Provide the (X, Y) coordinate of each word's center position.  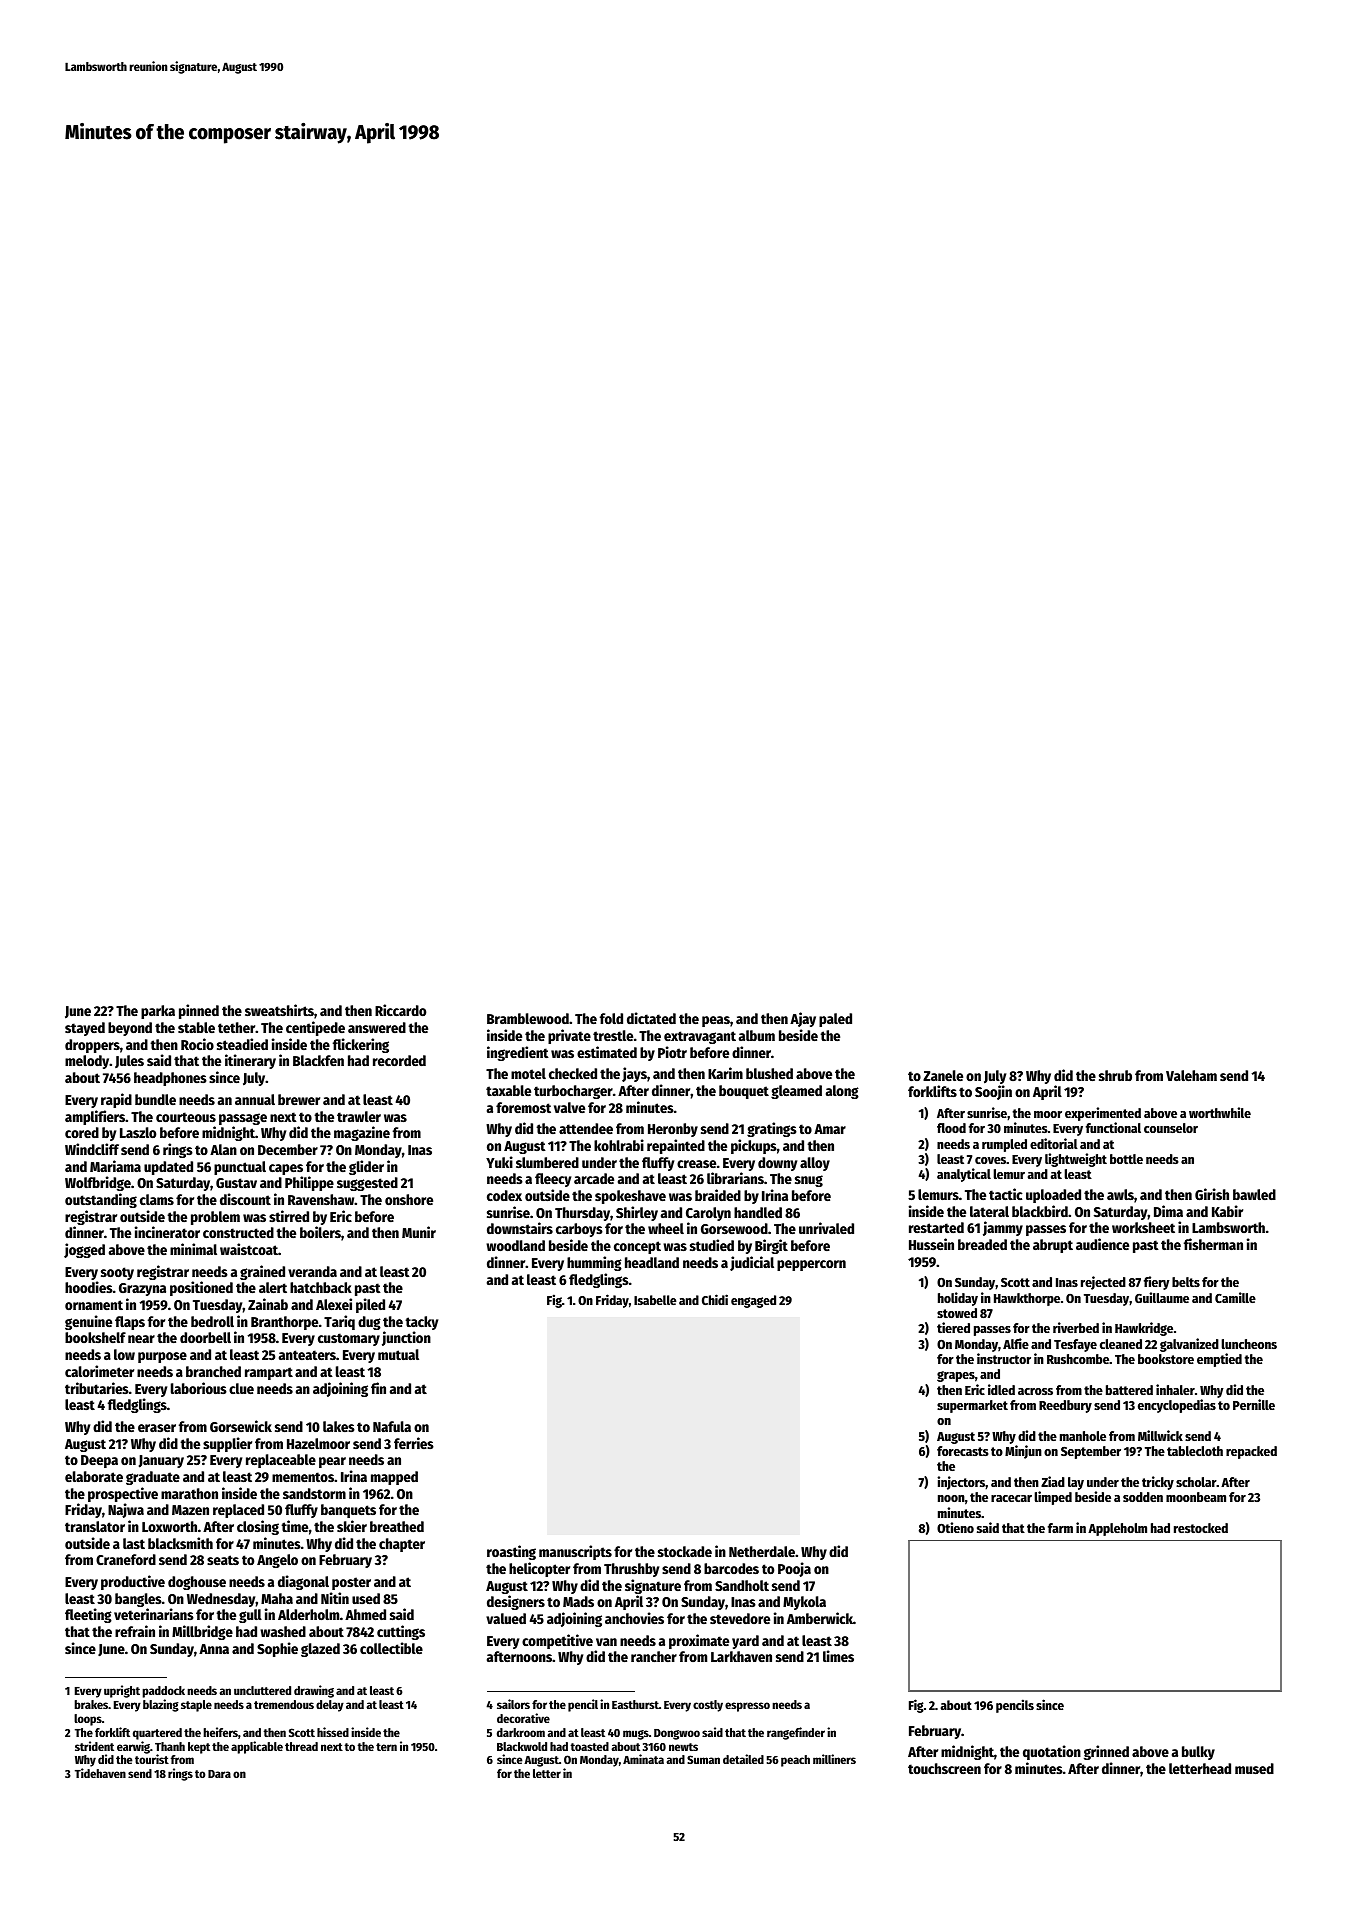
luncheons (1249, 1344)
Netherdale (762, 1551)
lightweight (1076, 1160)
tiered (953, 1327)
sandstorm (314, 1493)
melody (87, 1062)
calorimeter (99, 1371)
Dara (219, 1774)
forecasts (963, 1451)
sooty (117, 1273)
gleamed (796, 1092)
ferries (414, 1443)
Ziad (1053, 1481)
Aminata (643, 1759)
